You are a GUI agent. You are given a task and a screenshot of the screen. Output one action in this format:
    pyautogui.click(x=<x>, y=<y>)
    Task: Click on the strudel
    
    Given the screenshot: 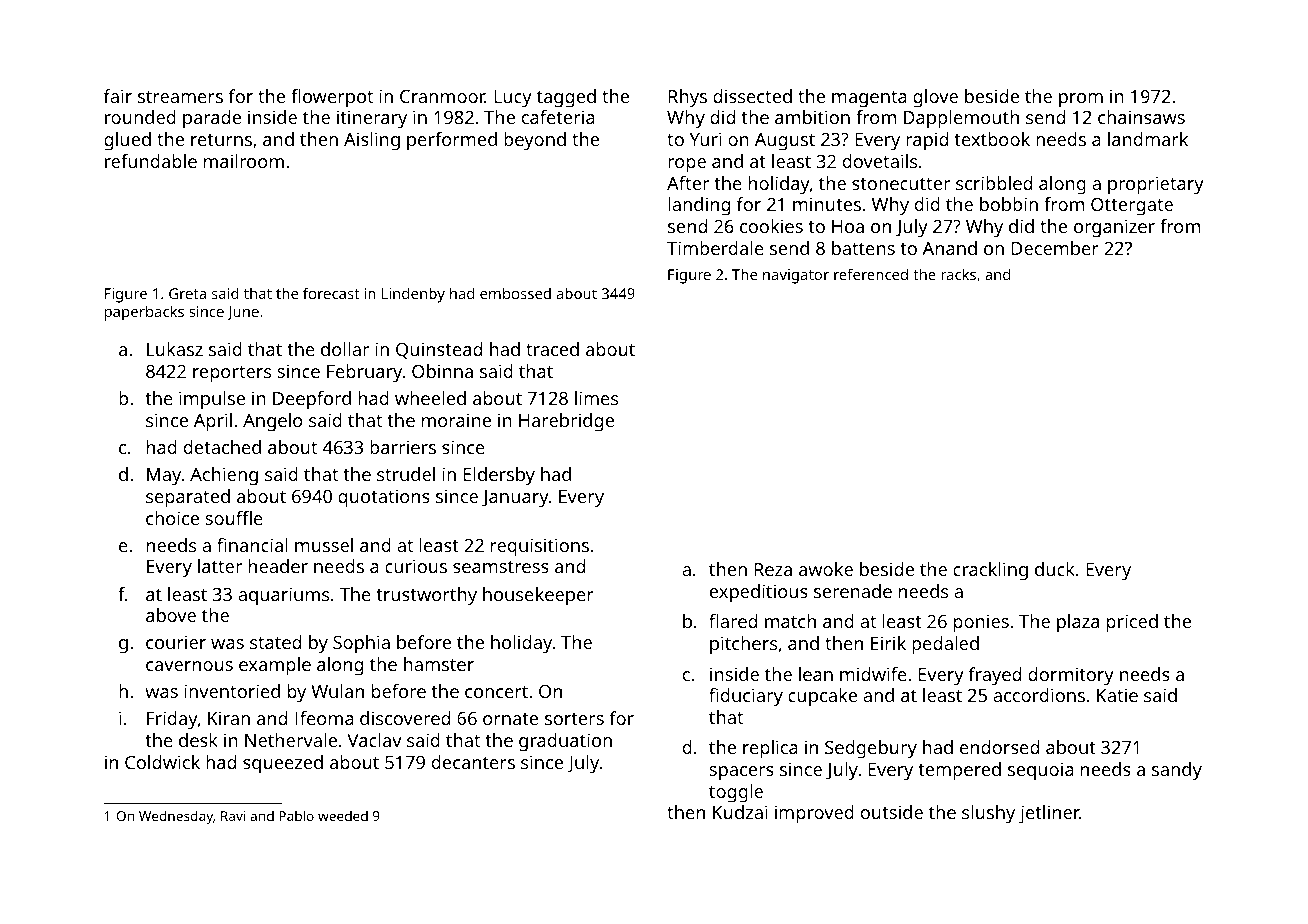 What is the action you would take?
    pyautogui.click(x=406, y=474)
